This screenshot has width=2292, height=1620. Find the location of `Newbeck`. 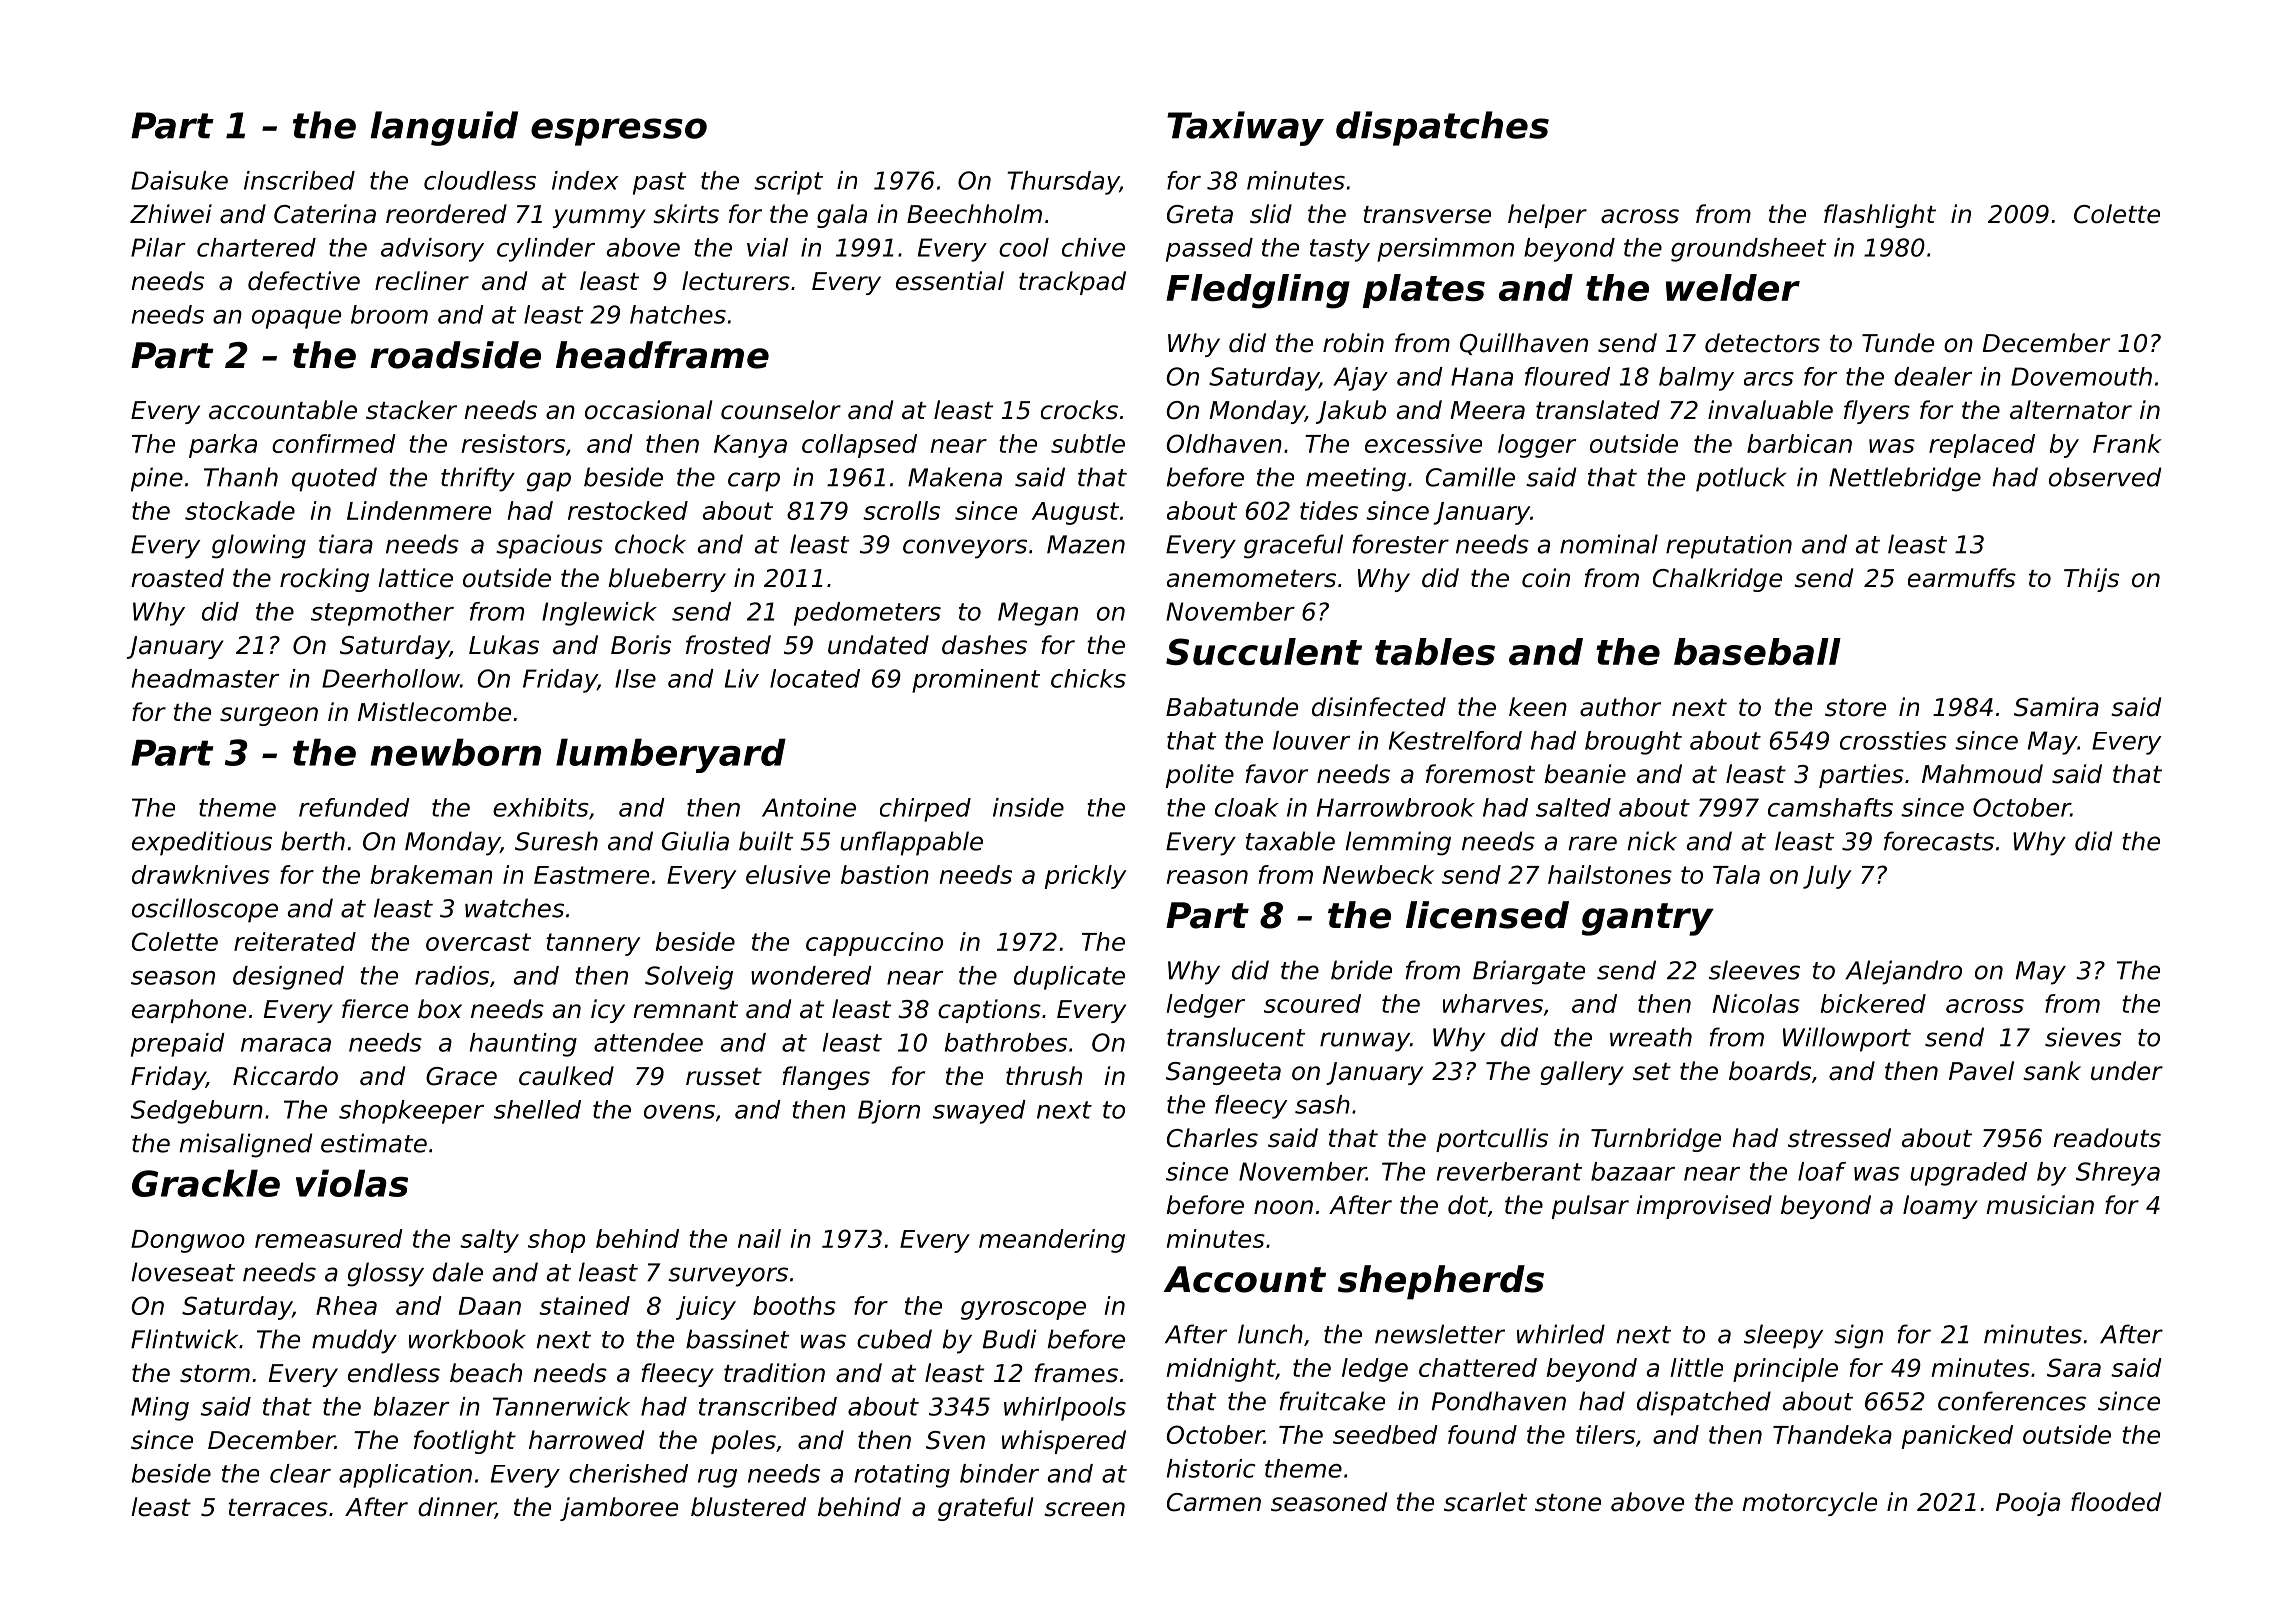

Newbeck is located at coordinates (1378, 874).
